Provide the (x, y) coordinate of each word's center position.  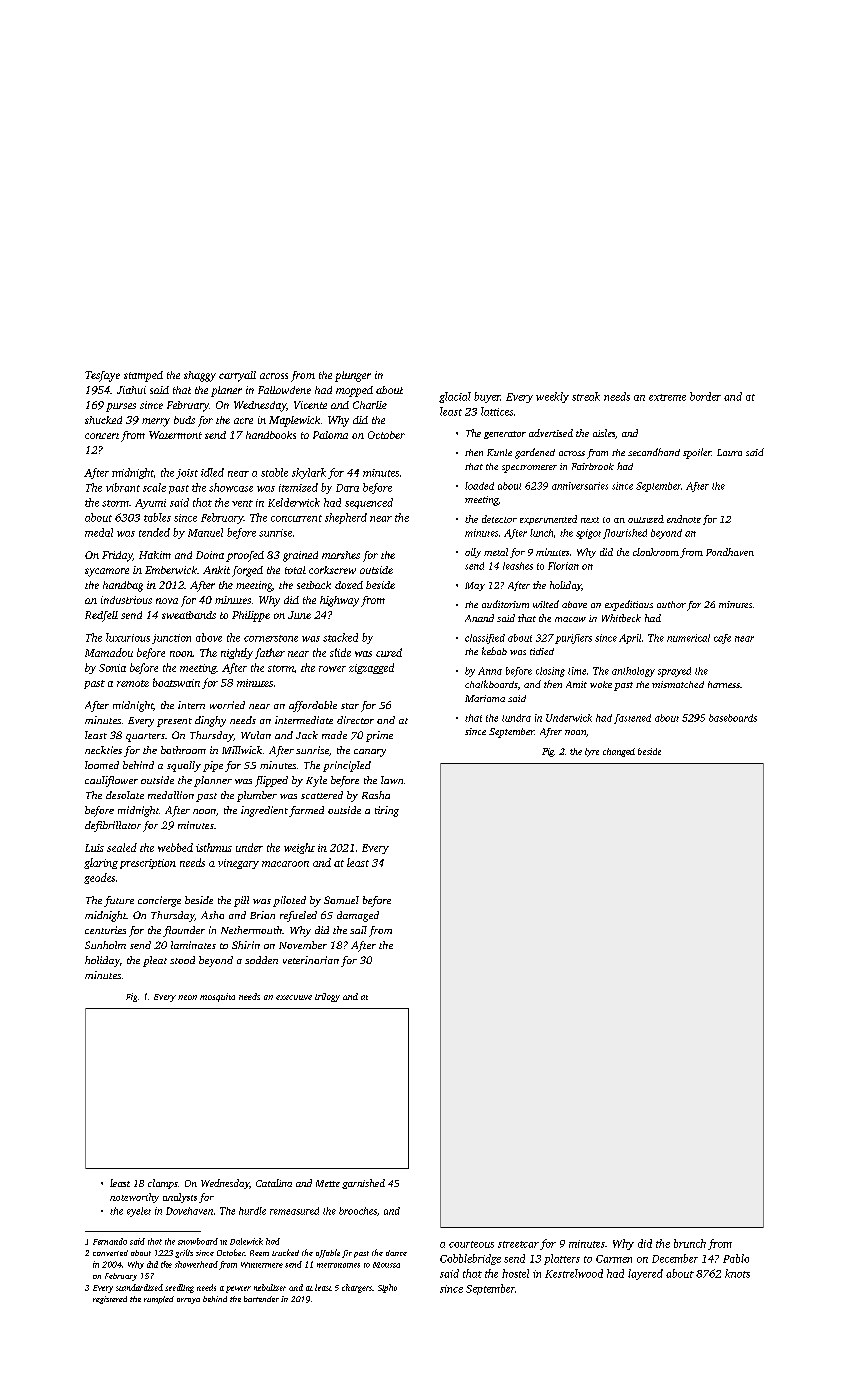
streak (586, 396)
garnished (363, 1184)
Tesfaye (102, 376)
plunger (353, 376)
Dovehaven (189, 1211)
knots (737, 1273)
